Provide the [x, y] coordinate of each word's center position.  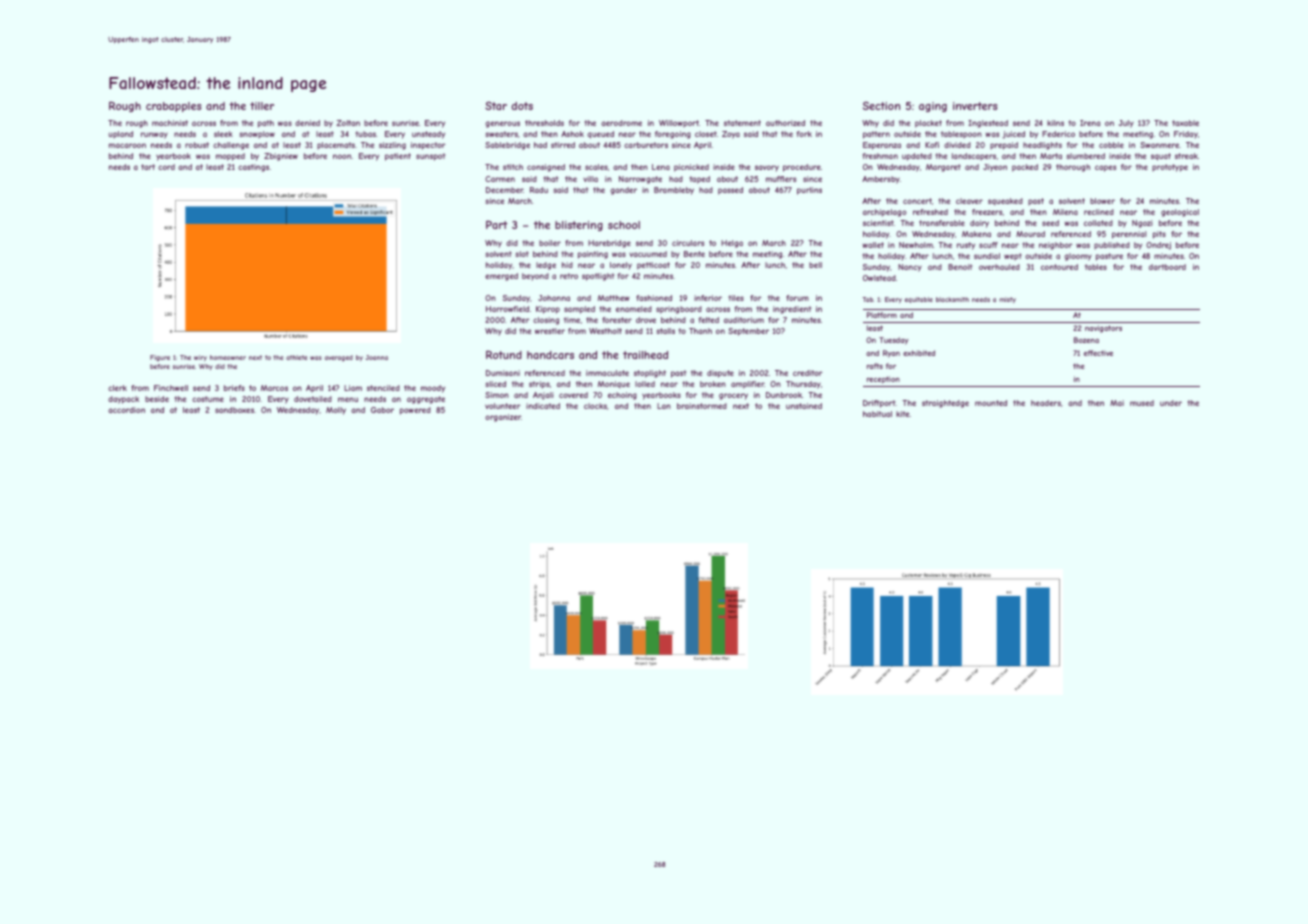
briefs [234, 388]
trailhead [645, 355]
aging [933, 107]
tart [148, 167]
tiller [262, 106]
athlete [296, 357]
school [624, 225]
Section [881, 106]
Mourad [1030, 234]
